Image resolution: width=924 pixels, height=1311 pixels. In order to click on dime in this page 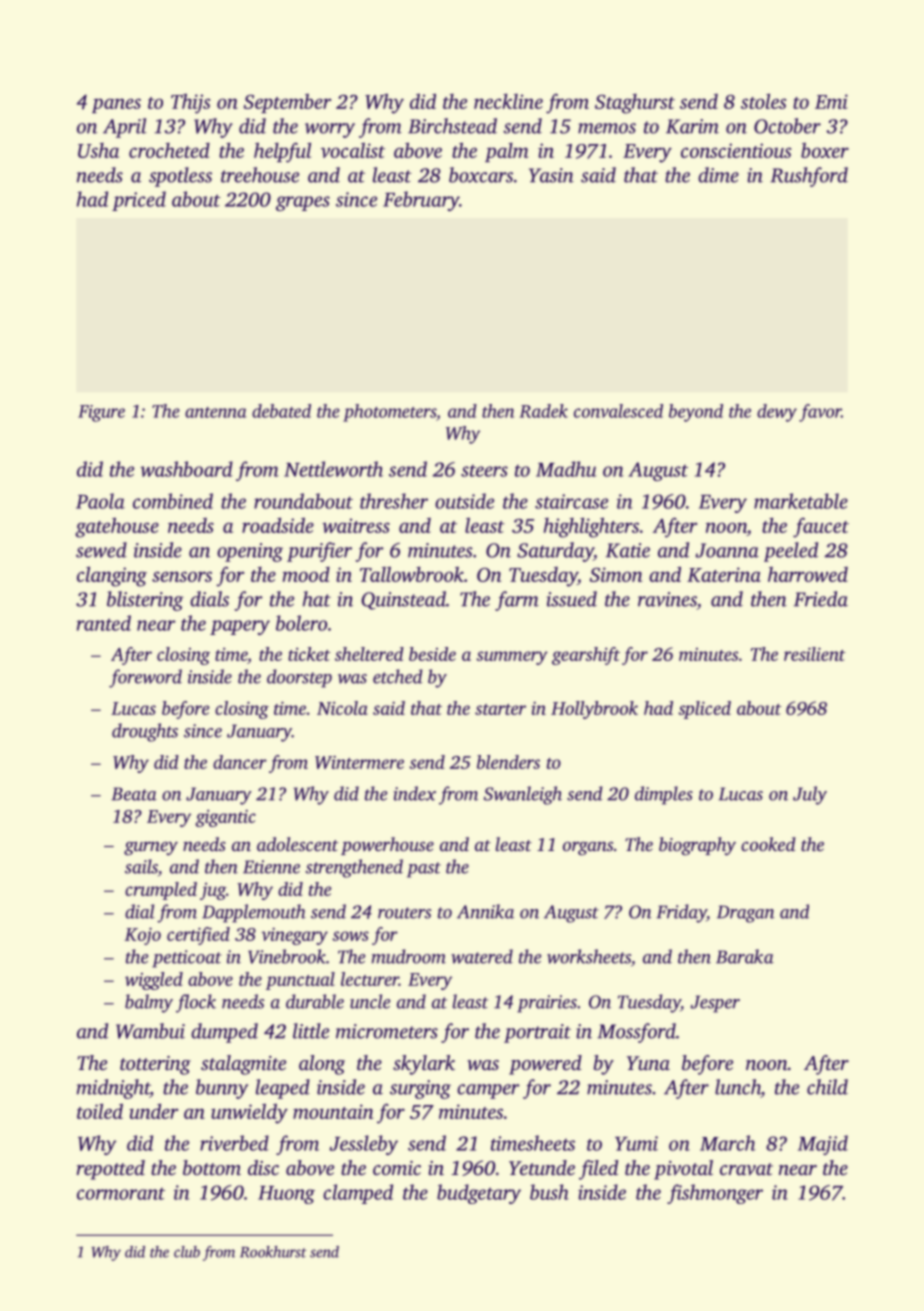, I will do `click(718, 175)`.
